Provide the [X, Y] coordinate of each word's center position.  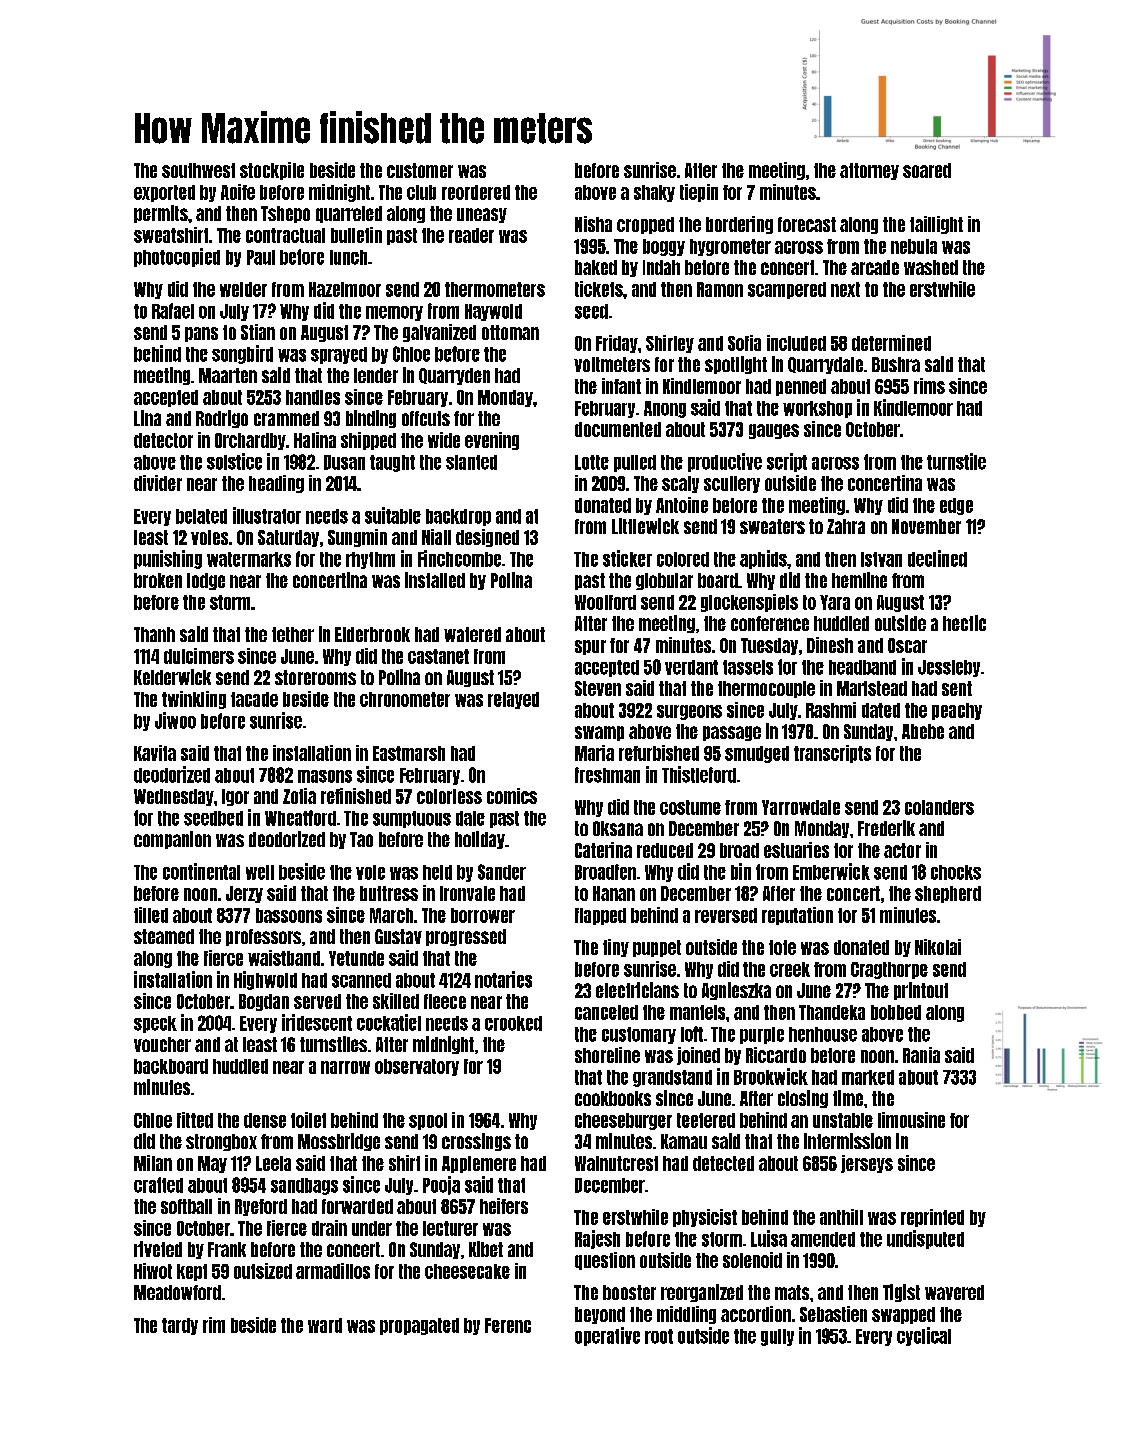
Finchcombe [459, 558]
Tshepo [285, 214]
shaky [654, 193]
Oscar [907, 645]
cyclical [924, 1336]
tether [293, 634]
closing [803, 1099]
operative [607, 1336]
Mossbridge [339, 1142]
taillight [936, 225]
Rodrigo [222, 419]
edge [956, 506]
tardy [180, 1326]
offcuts [426, 418]
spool [428, 1121]
